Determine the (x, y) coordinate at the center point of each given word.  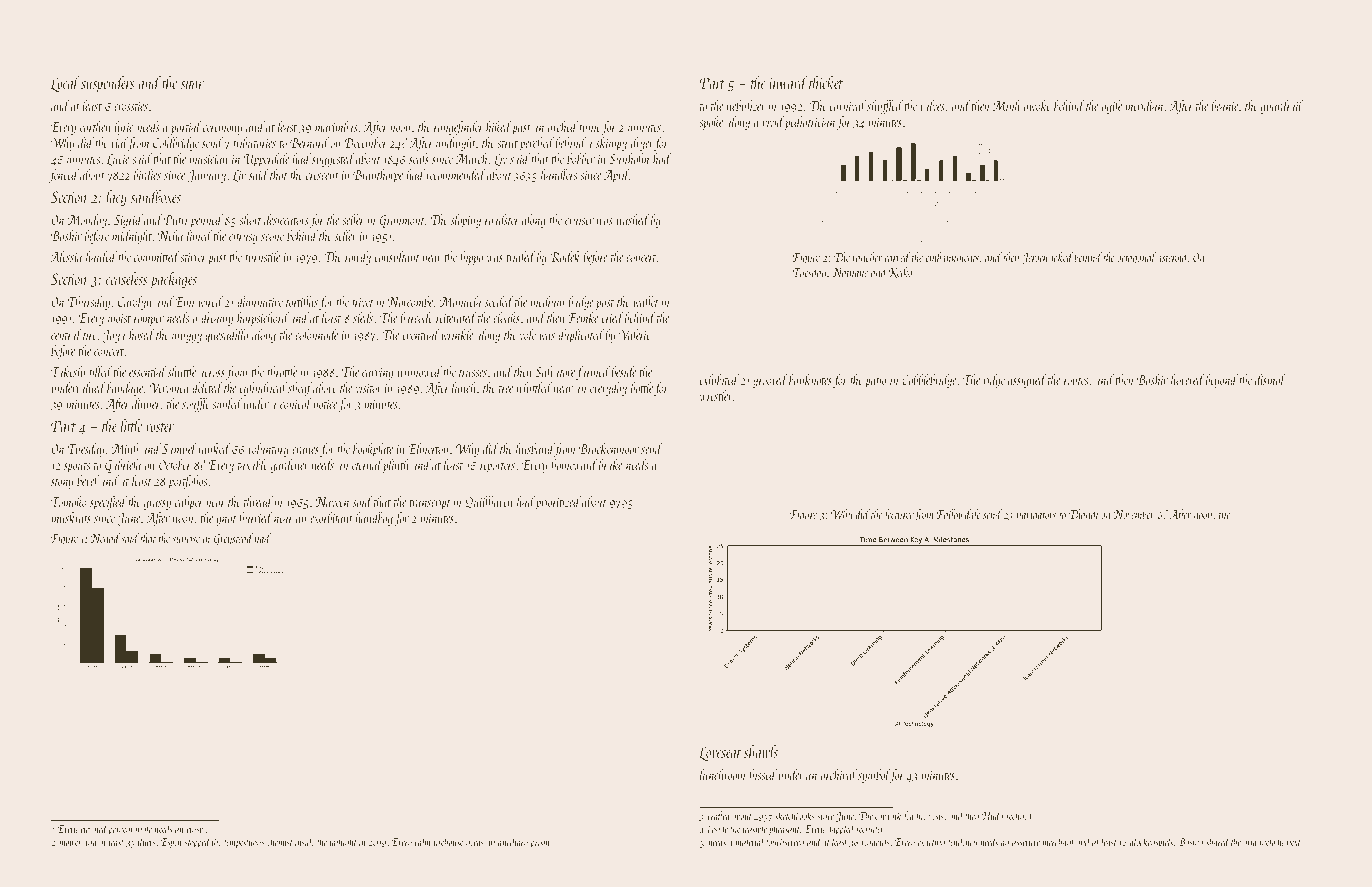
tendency (962, 842)
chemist (279, 841)
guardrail (1281, 107)
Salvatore (555, 371)
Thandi (1083, 514)
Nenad (105, 538)
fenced (64, 176)
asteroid (1172, 257)
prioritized (558, 503)
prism (540, 843)
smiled (227, 403)
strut (507, 144)
